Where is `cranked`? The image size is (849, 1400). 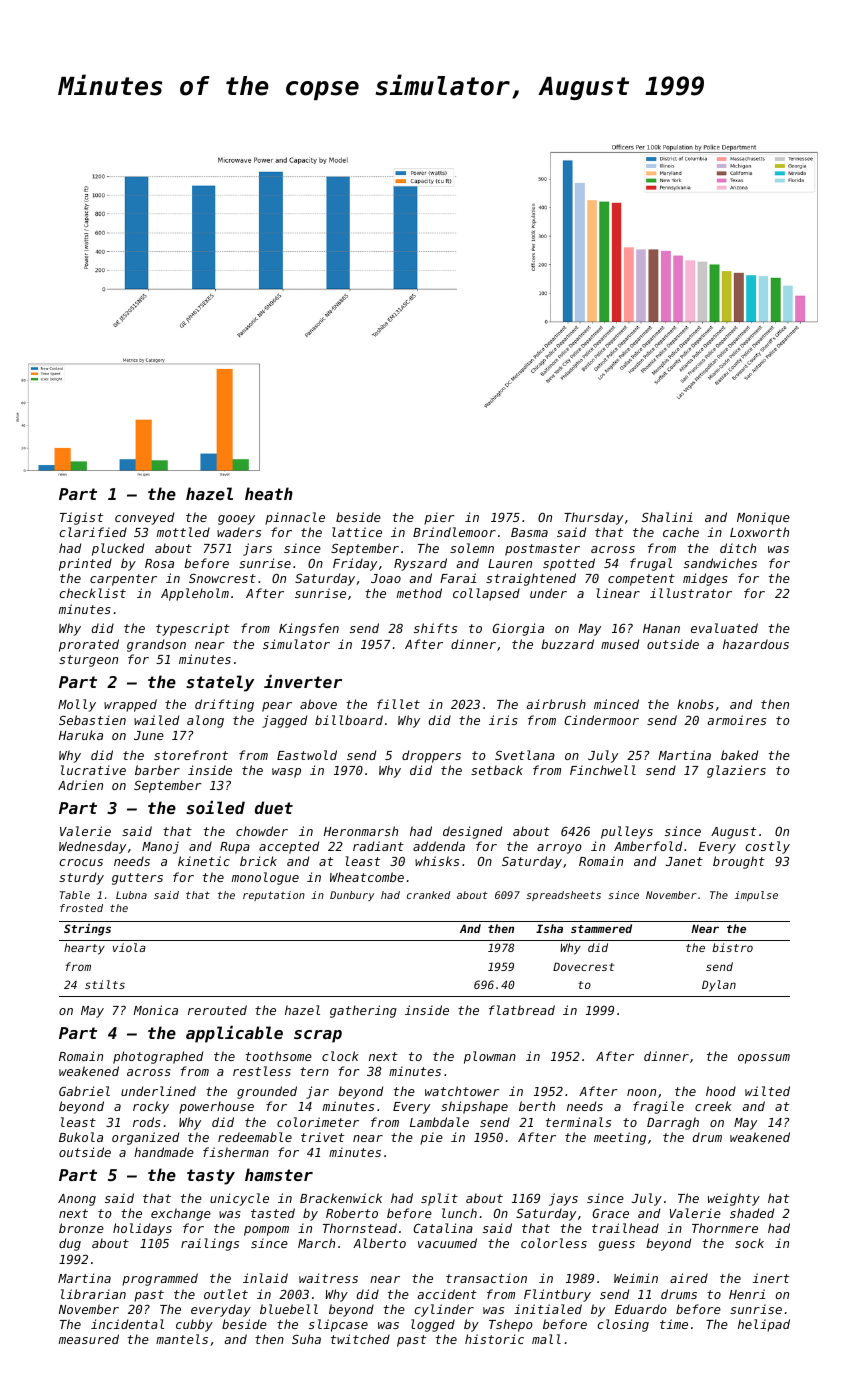 cranked is located at coordinates (429, 895).
